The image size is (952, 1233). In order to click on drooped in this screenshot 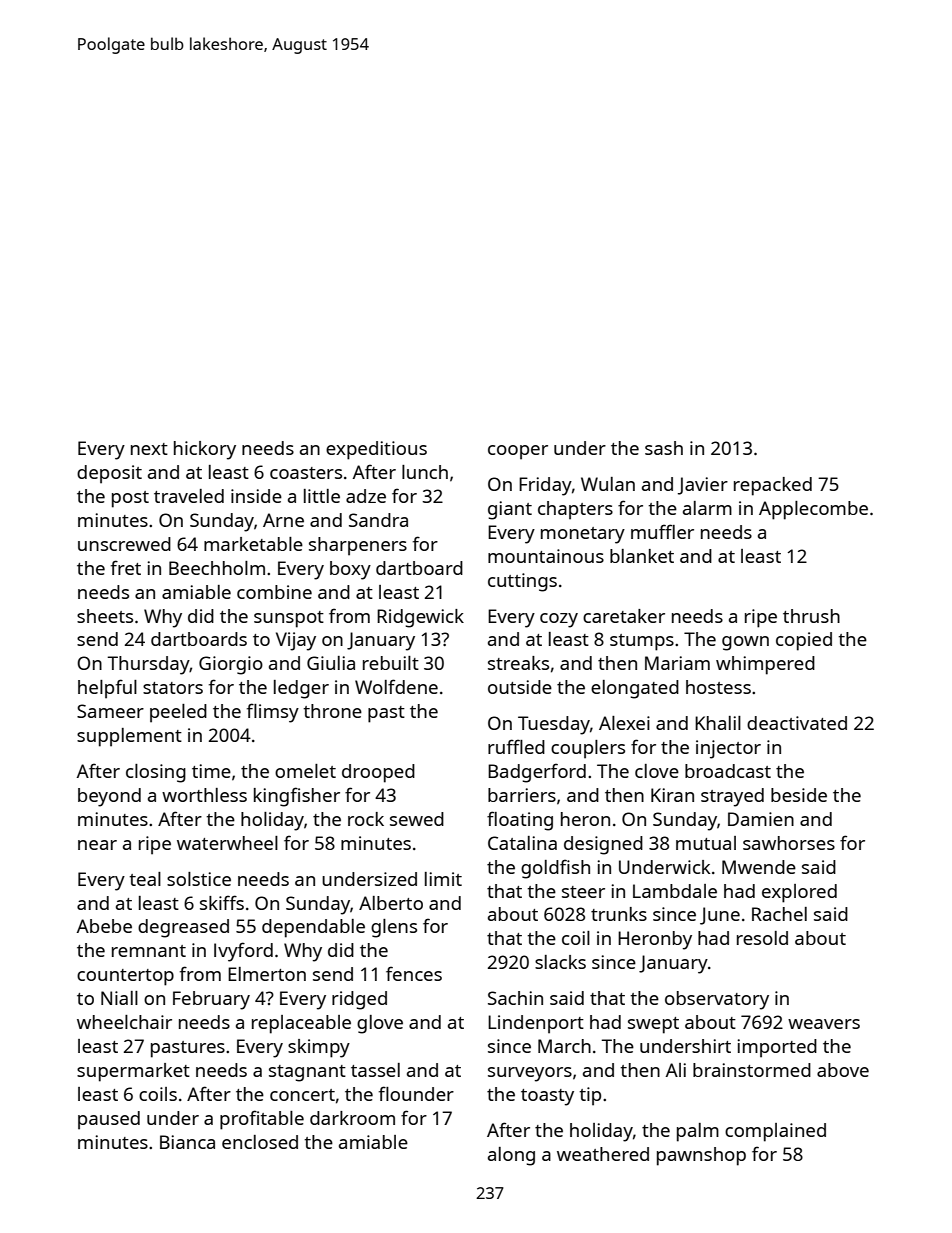, I will do `click(378, 773)`.
